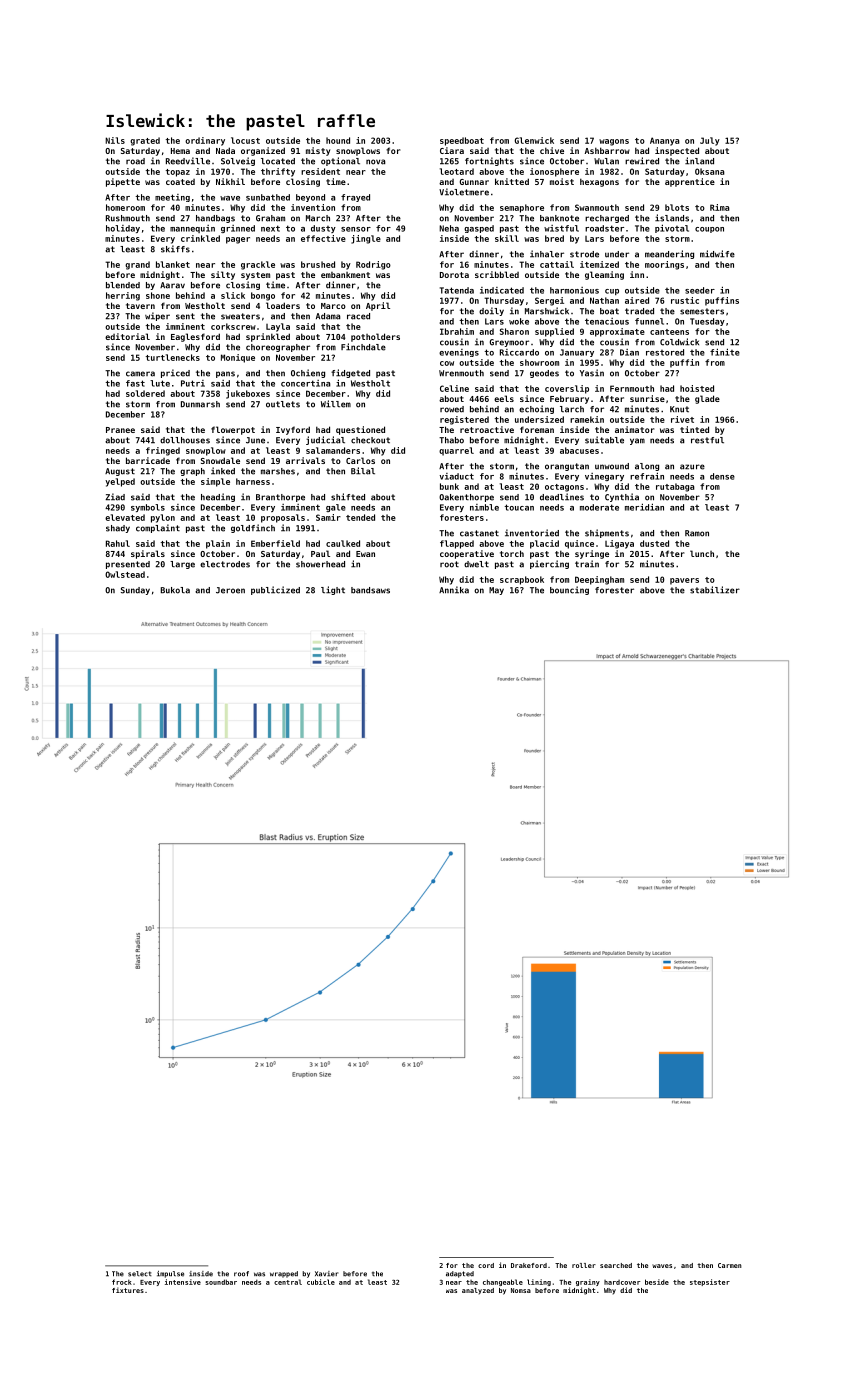 The height and width of the document is (1400, 849). What do you see at coordinates (122, 1282) in the document?
I see `frock` at bounding box center [122, 1282].
